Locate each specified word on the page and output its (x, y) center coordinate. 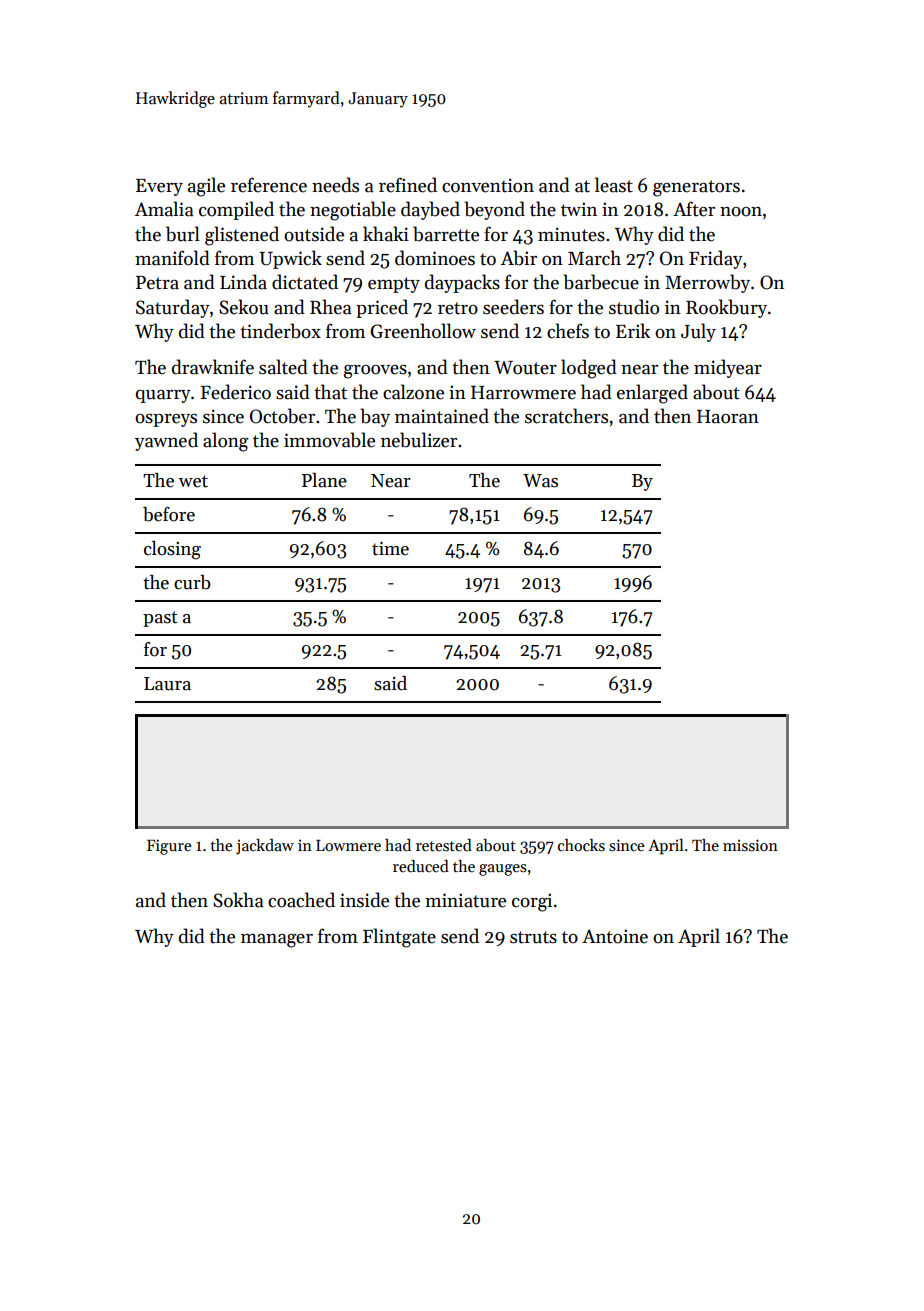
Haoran (728, 417)
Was (540, 481)
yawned (166, 441)
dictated (305, 282)
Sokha (238, 900)
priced (382, 308)
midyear (728, 368)
